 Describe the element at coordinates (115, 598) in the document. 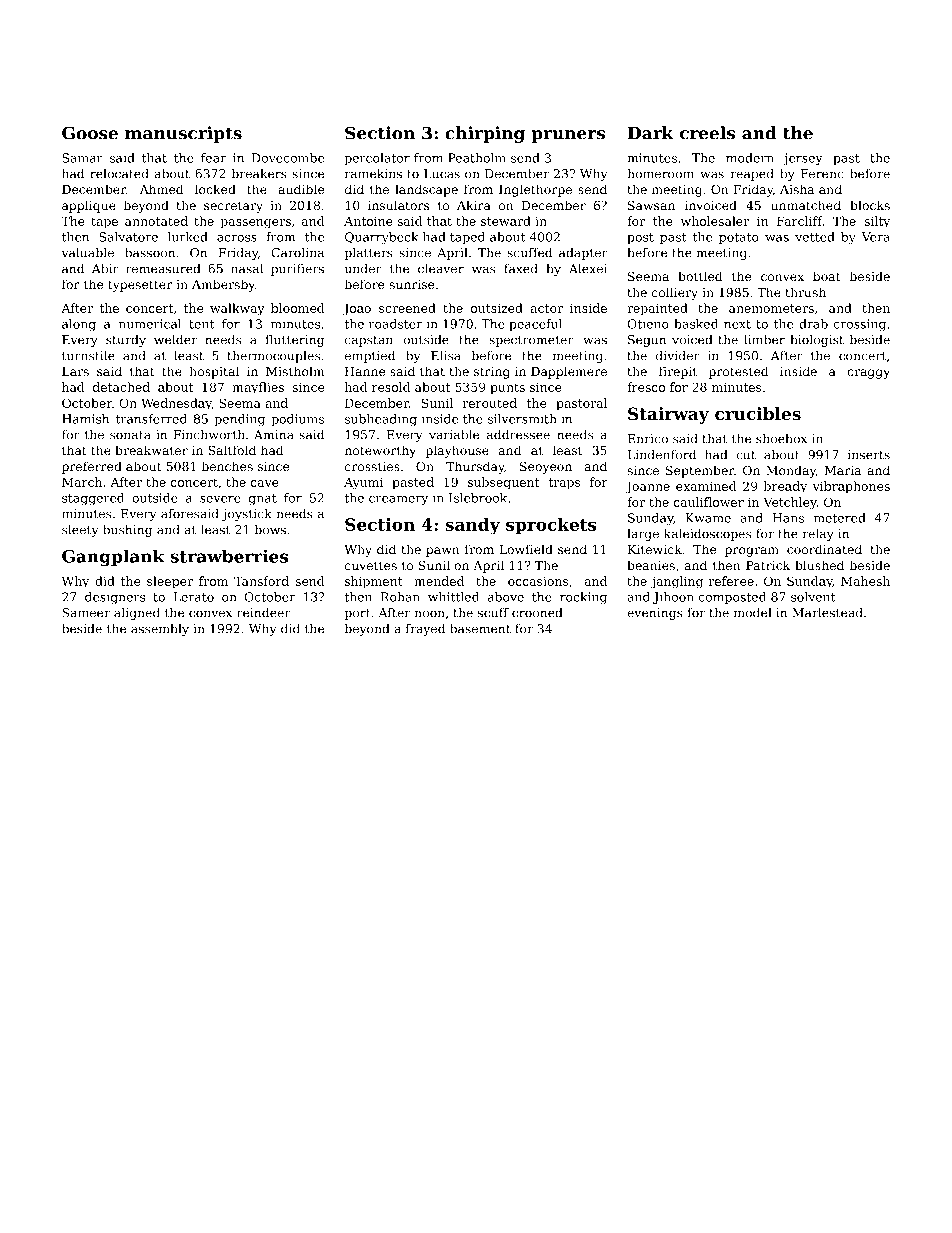

I see `designers` at that location.
